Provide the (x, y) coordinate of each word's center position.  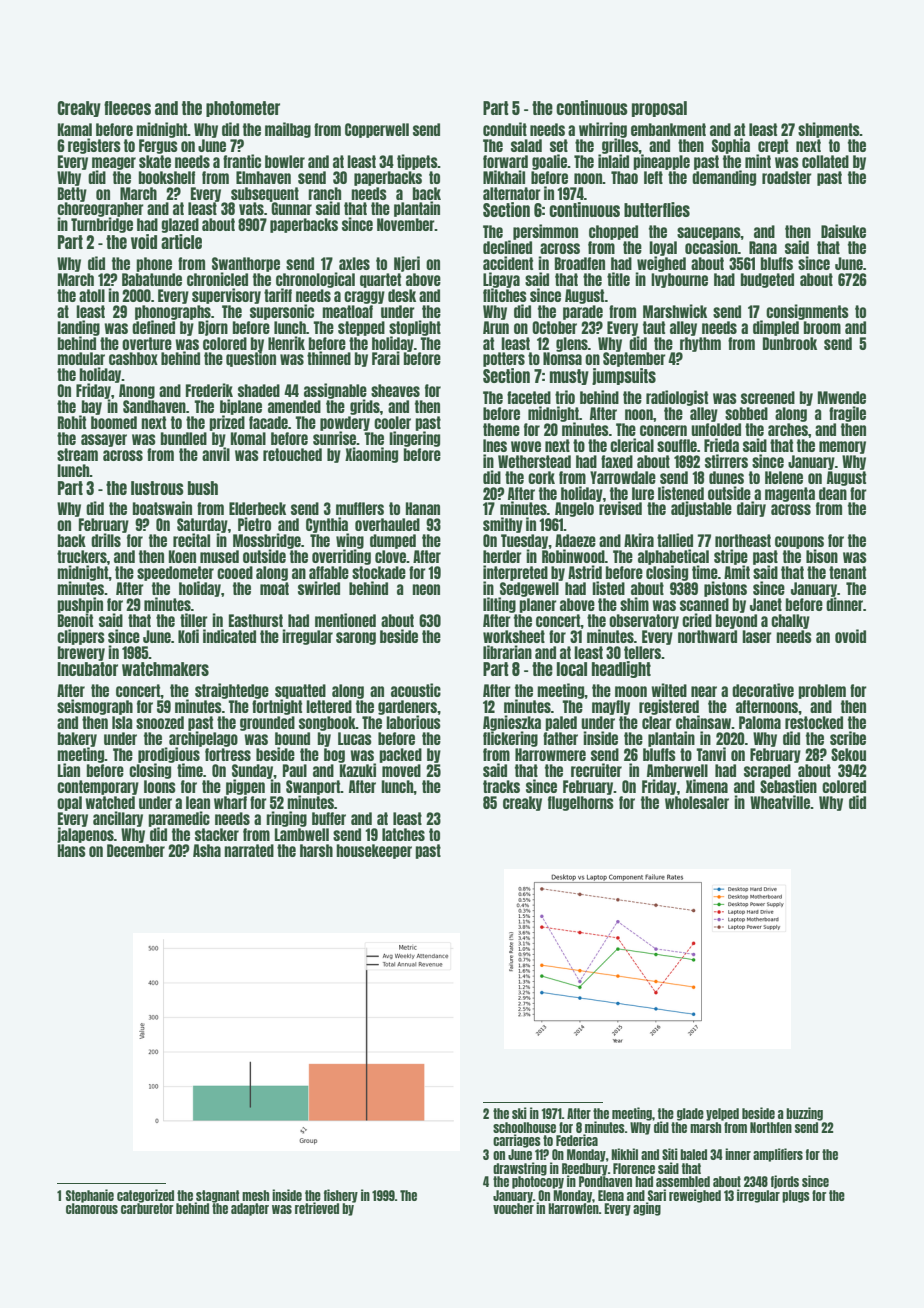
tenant (847, 572)
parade (583, 312)
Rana (763, 247)
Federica (577, 1140)
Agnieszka (512, 723)
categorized (145, 1196)
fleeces (127, 108)
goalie (549, 162)
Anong (137, 391)
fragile (847, 414)
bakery (77, 739)
